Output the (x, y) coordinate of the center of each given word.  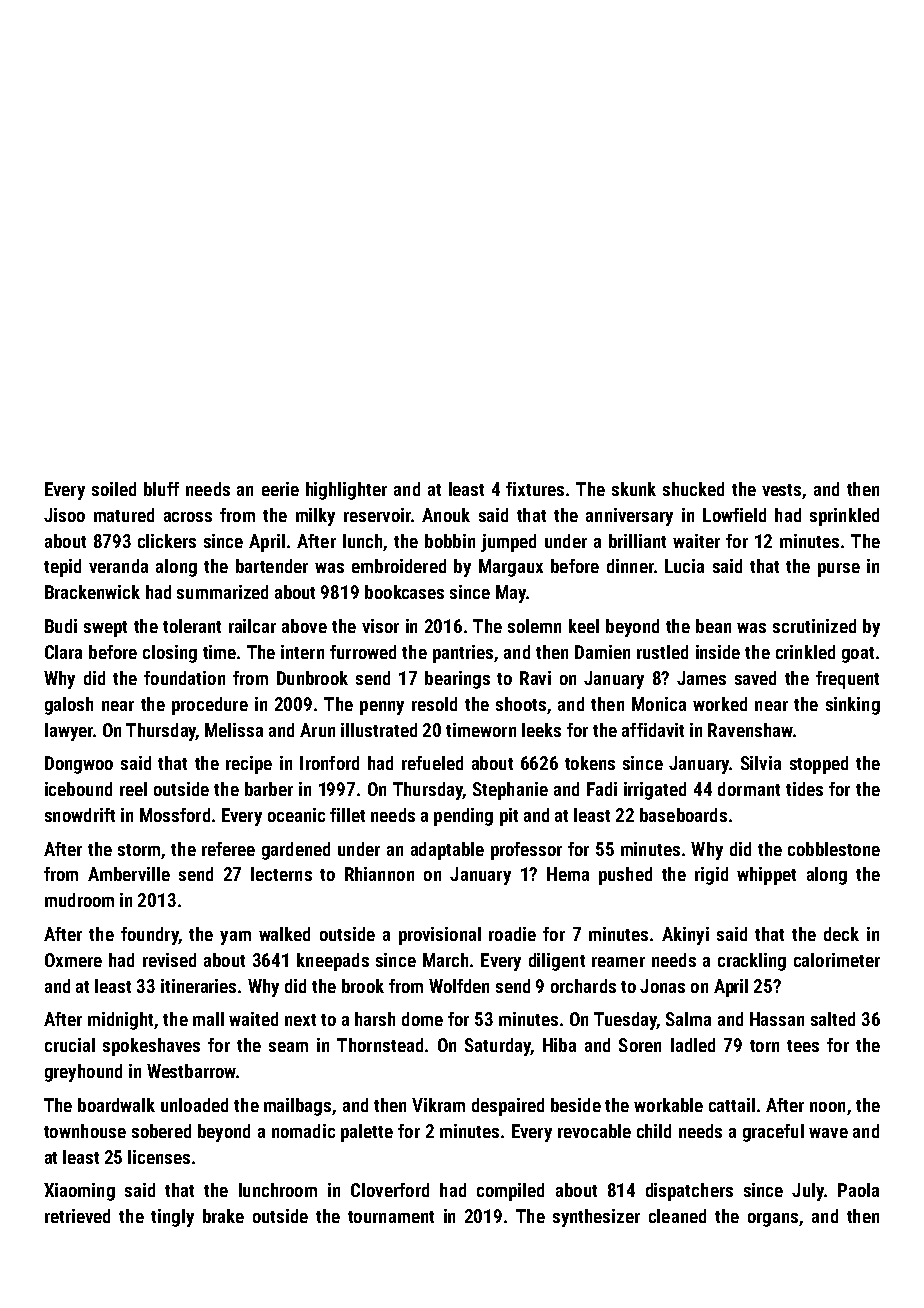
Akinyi (685, 936)
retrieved (77, 1216)
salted (833, 1019)
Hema (568, 874)
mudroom (79, 900)
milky (315, 517)
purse (839, 570)
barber (269, 789)
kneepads (333, 962)
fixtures (535, 489)
